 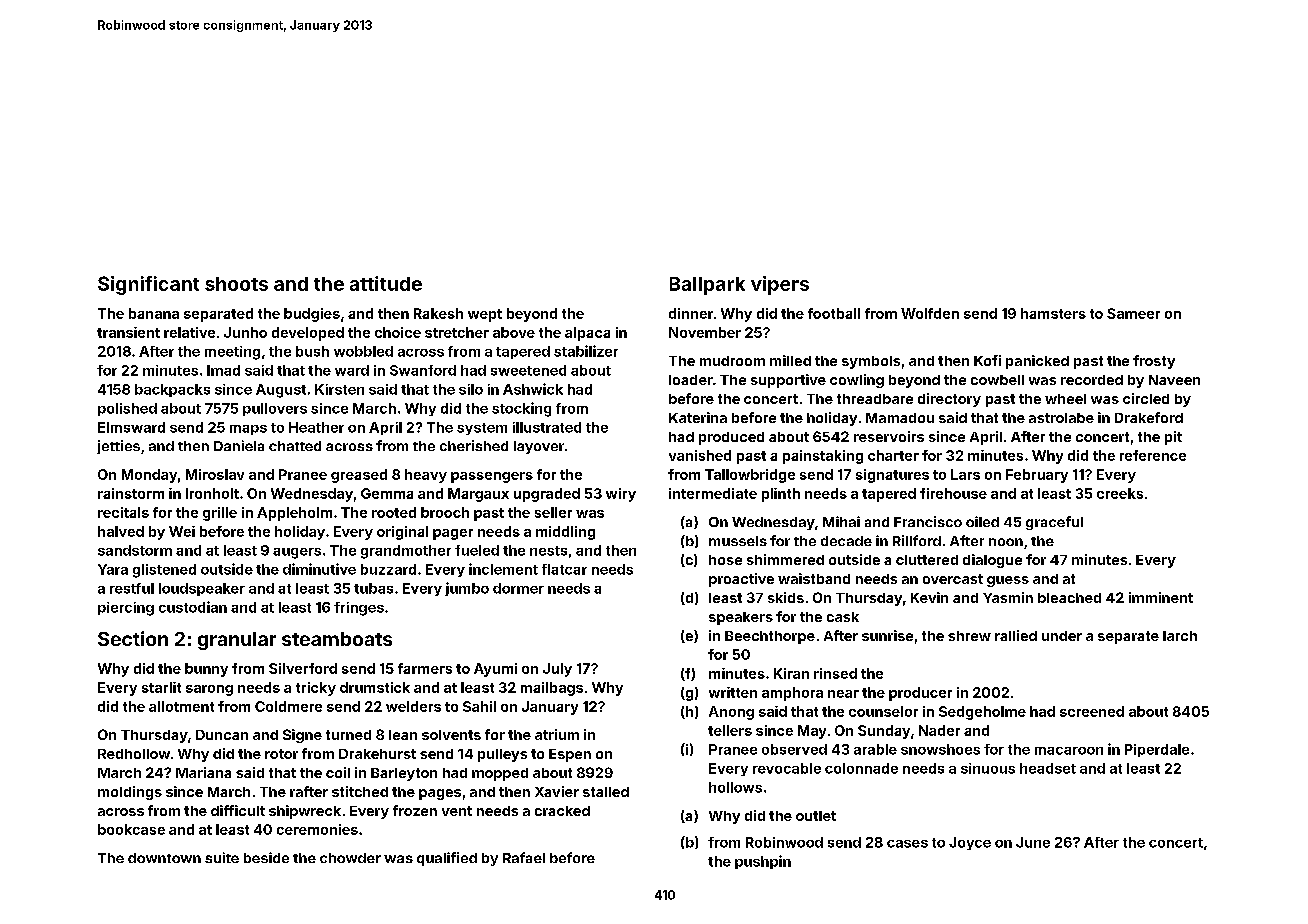 I want to click on chowder, so click(x=350, y=858).
